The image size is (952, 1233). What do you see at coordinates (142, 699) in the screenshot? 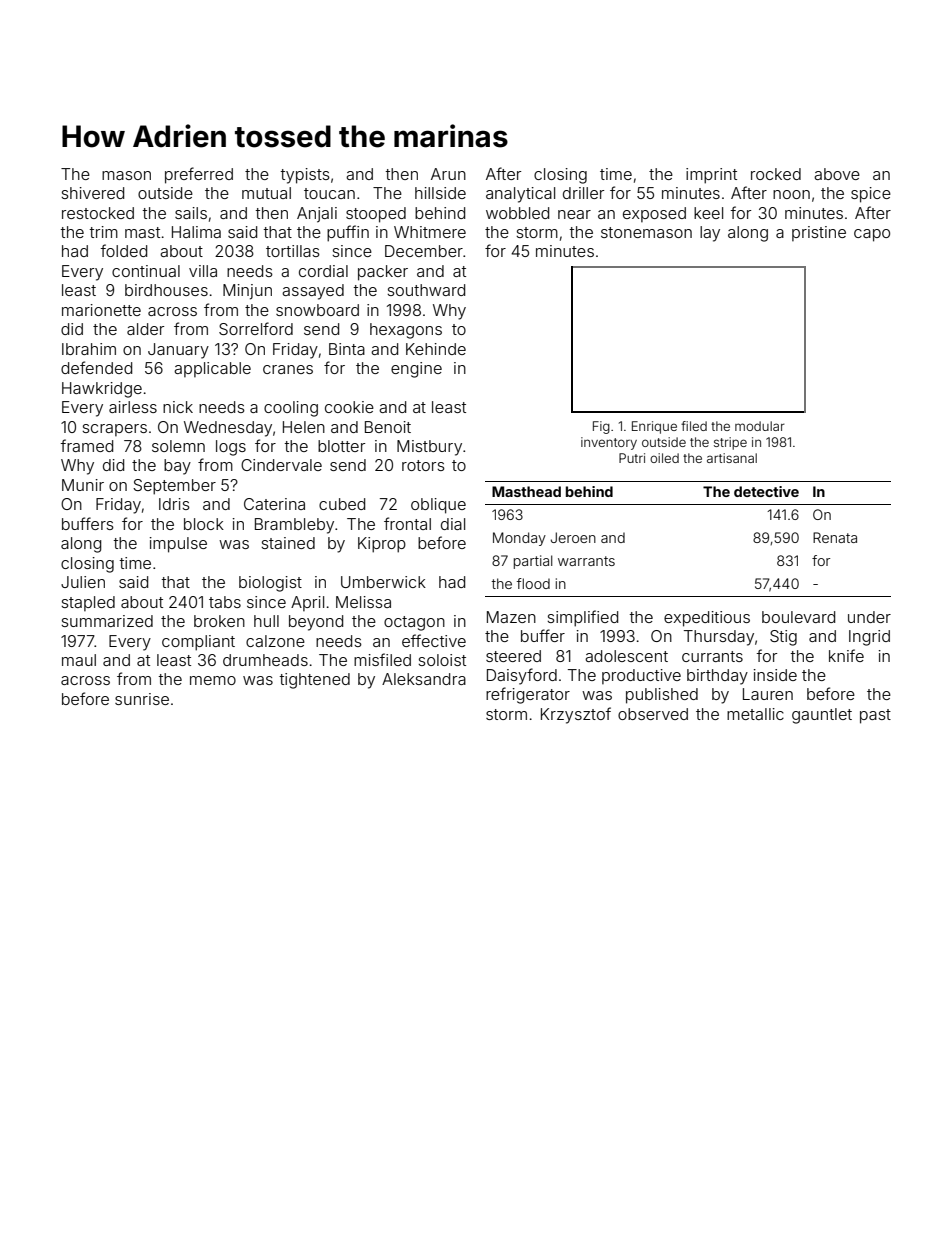
I see `sunrise` at bounding box center [142, 699].
